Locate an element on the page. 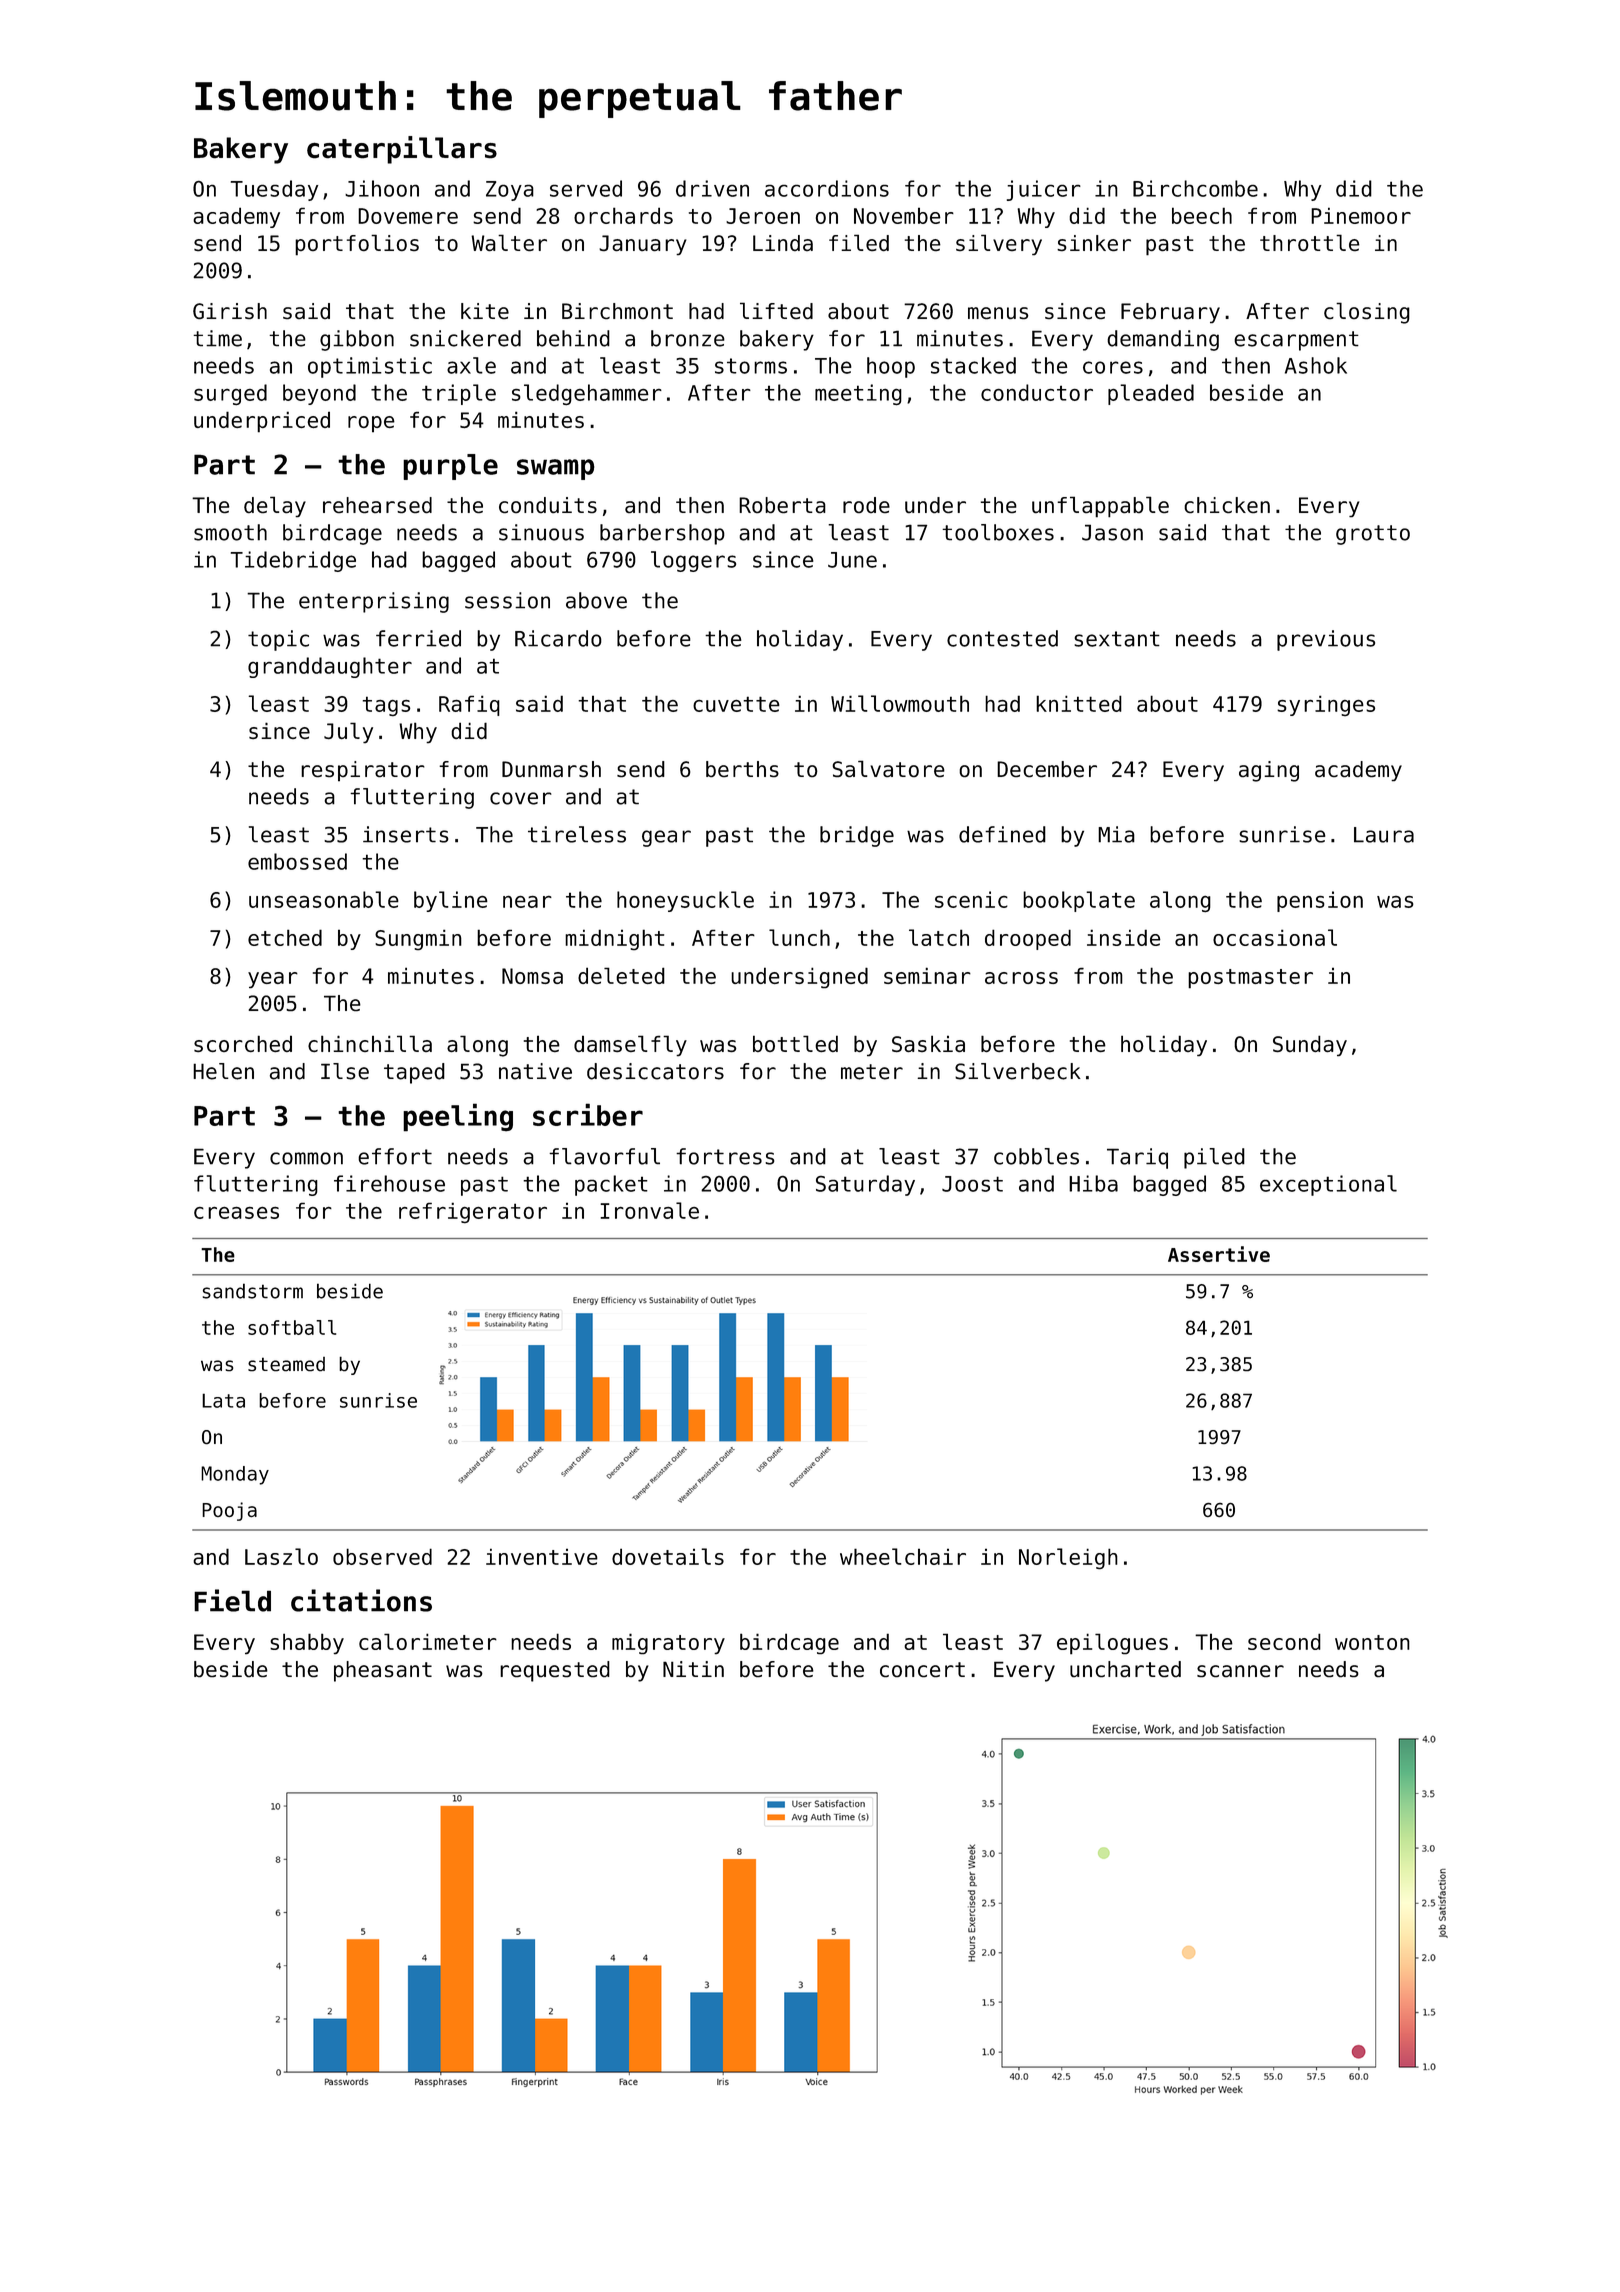  Birchcombe is located at coordinates (1195, 188).
